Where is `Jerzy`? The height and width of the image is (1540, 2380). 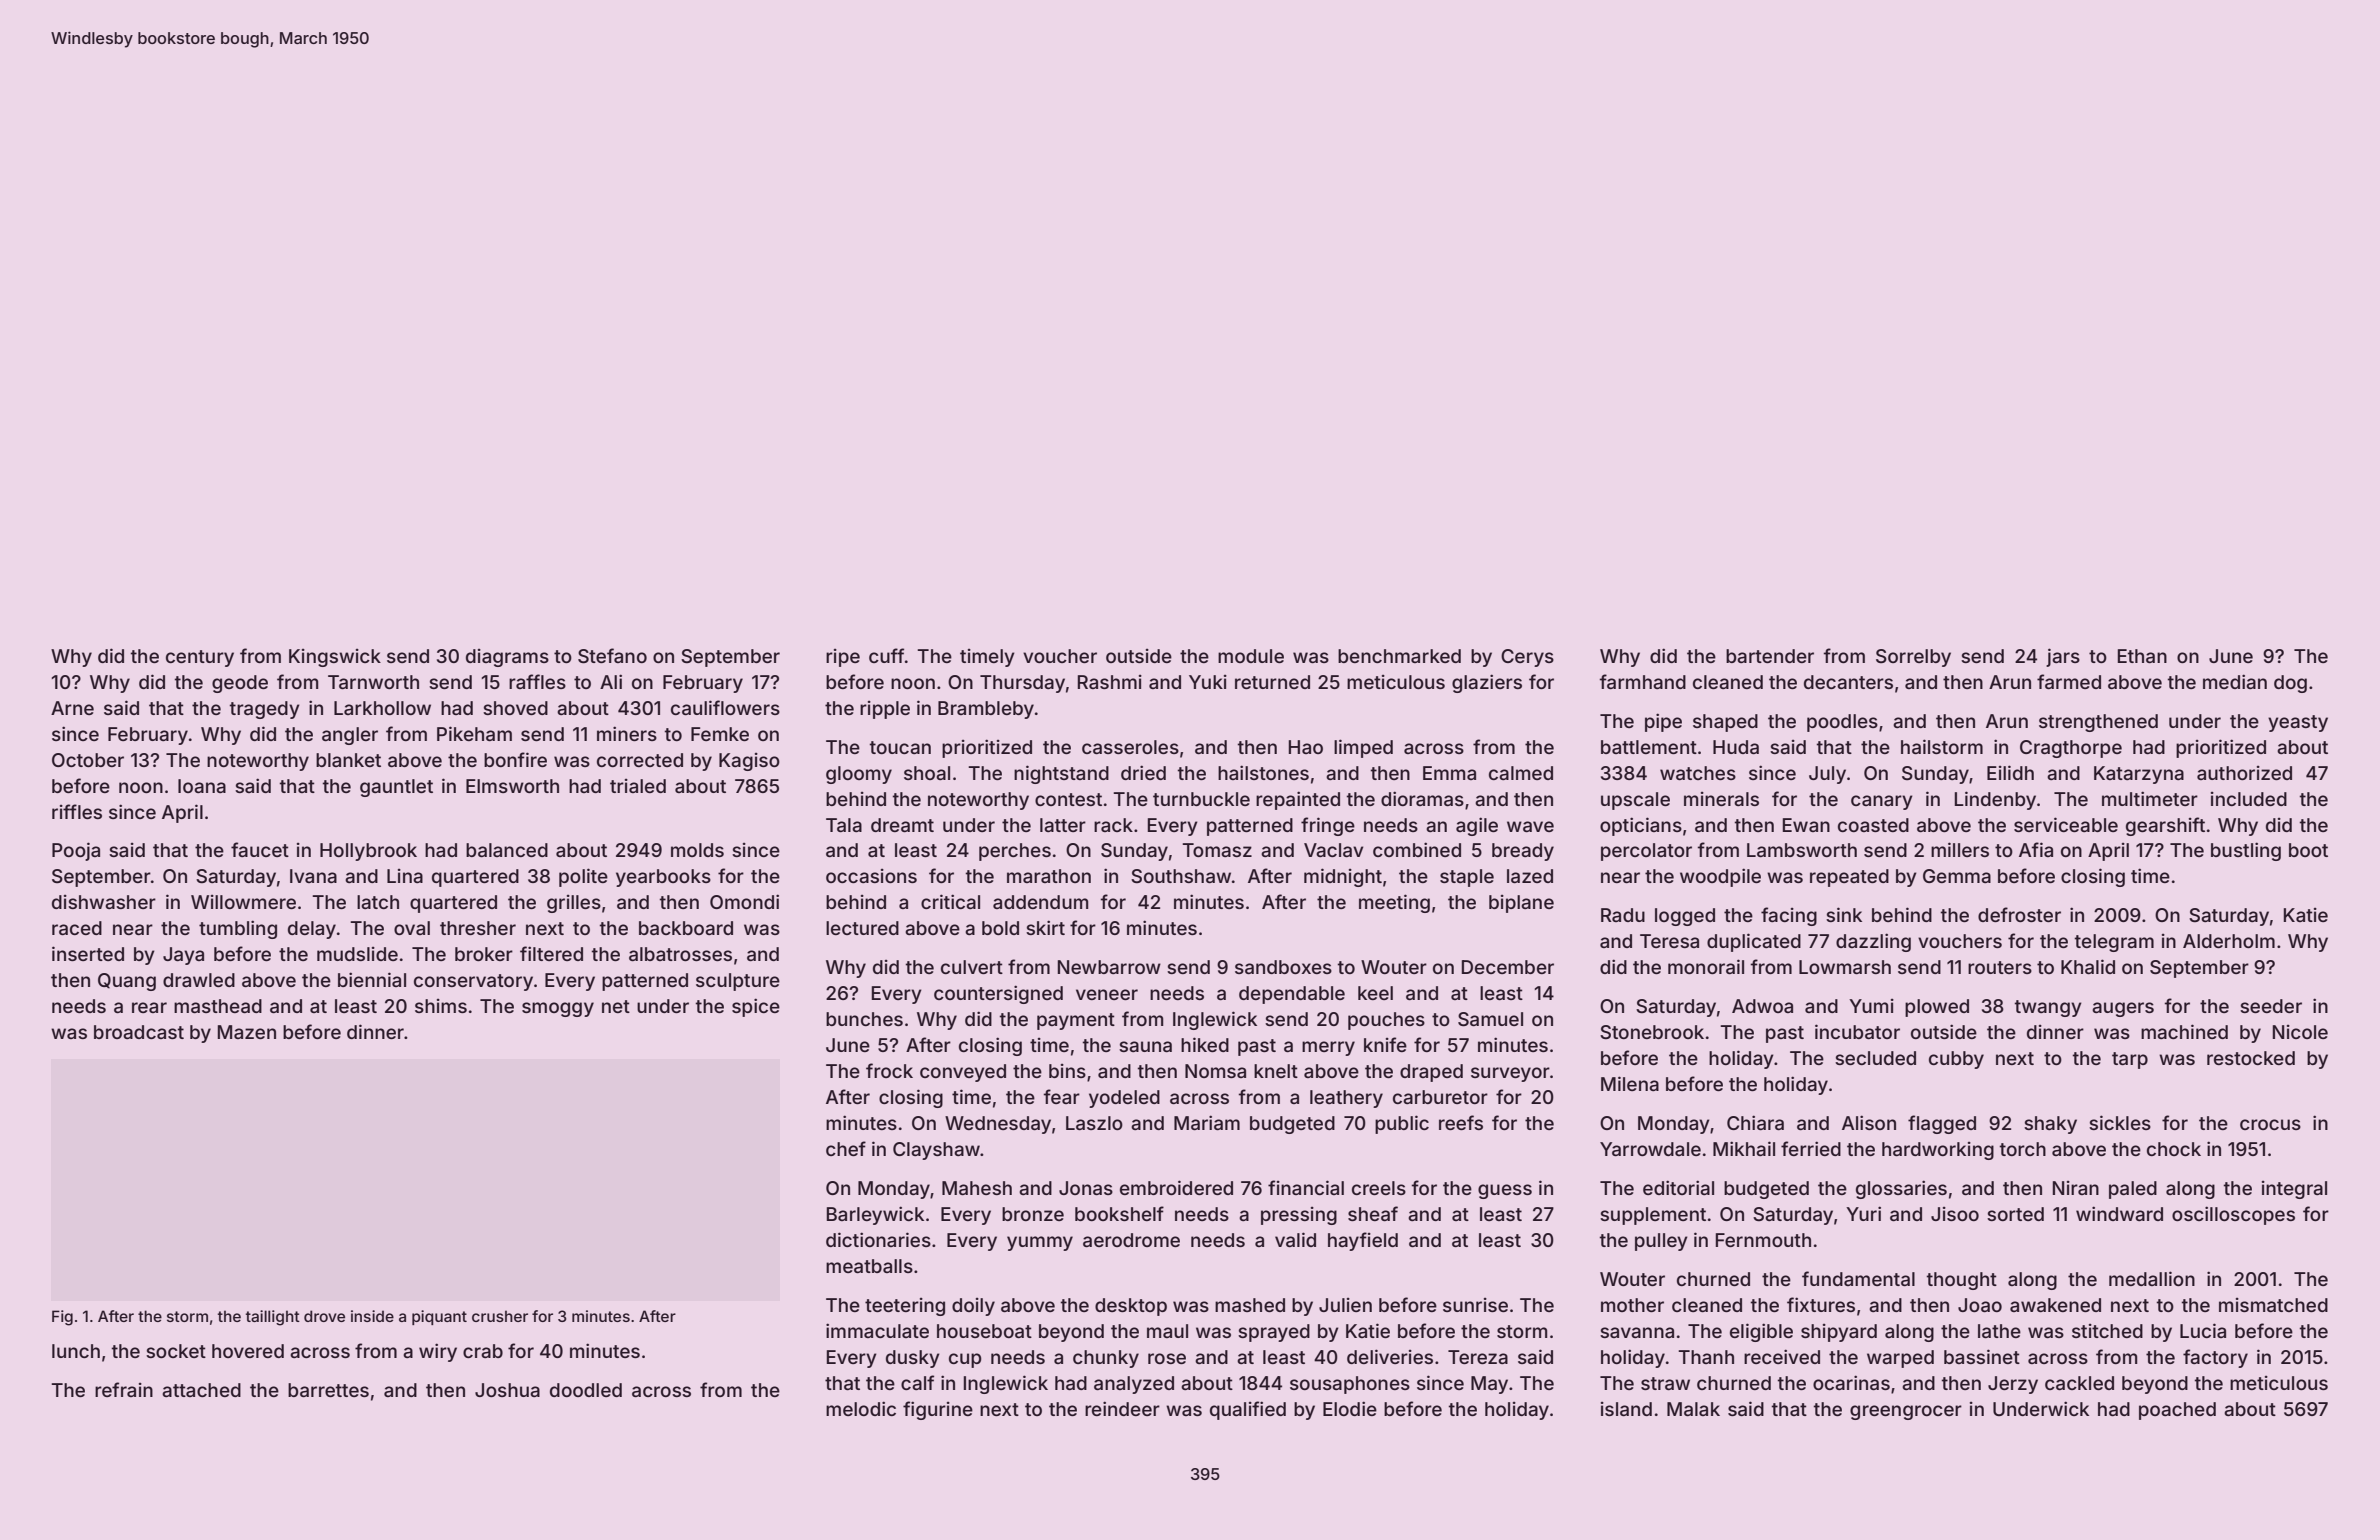
Jerzy is located at coordinates (2013, 1385).
